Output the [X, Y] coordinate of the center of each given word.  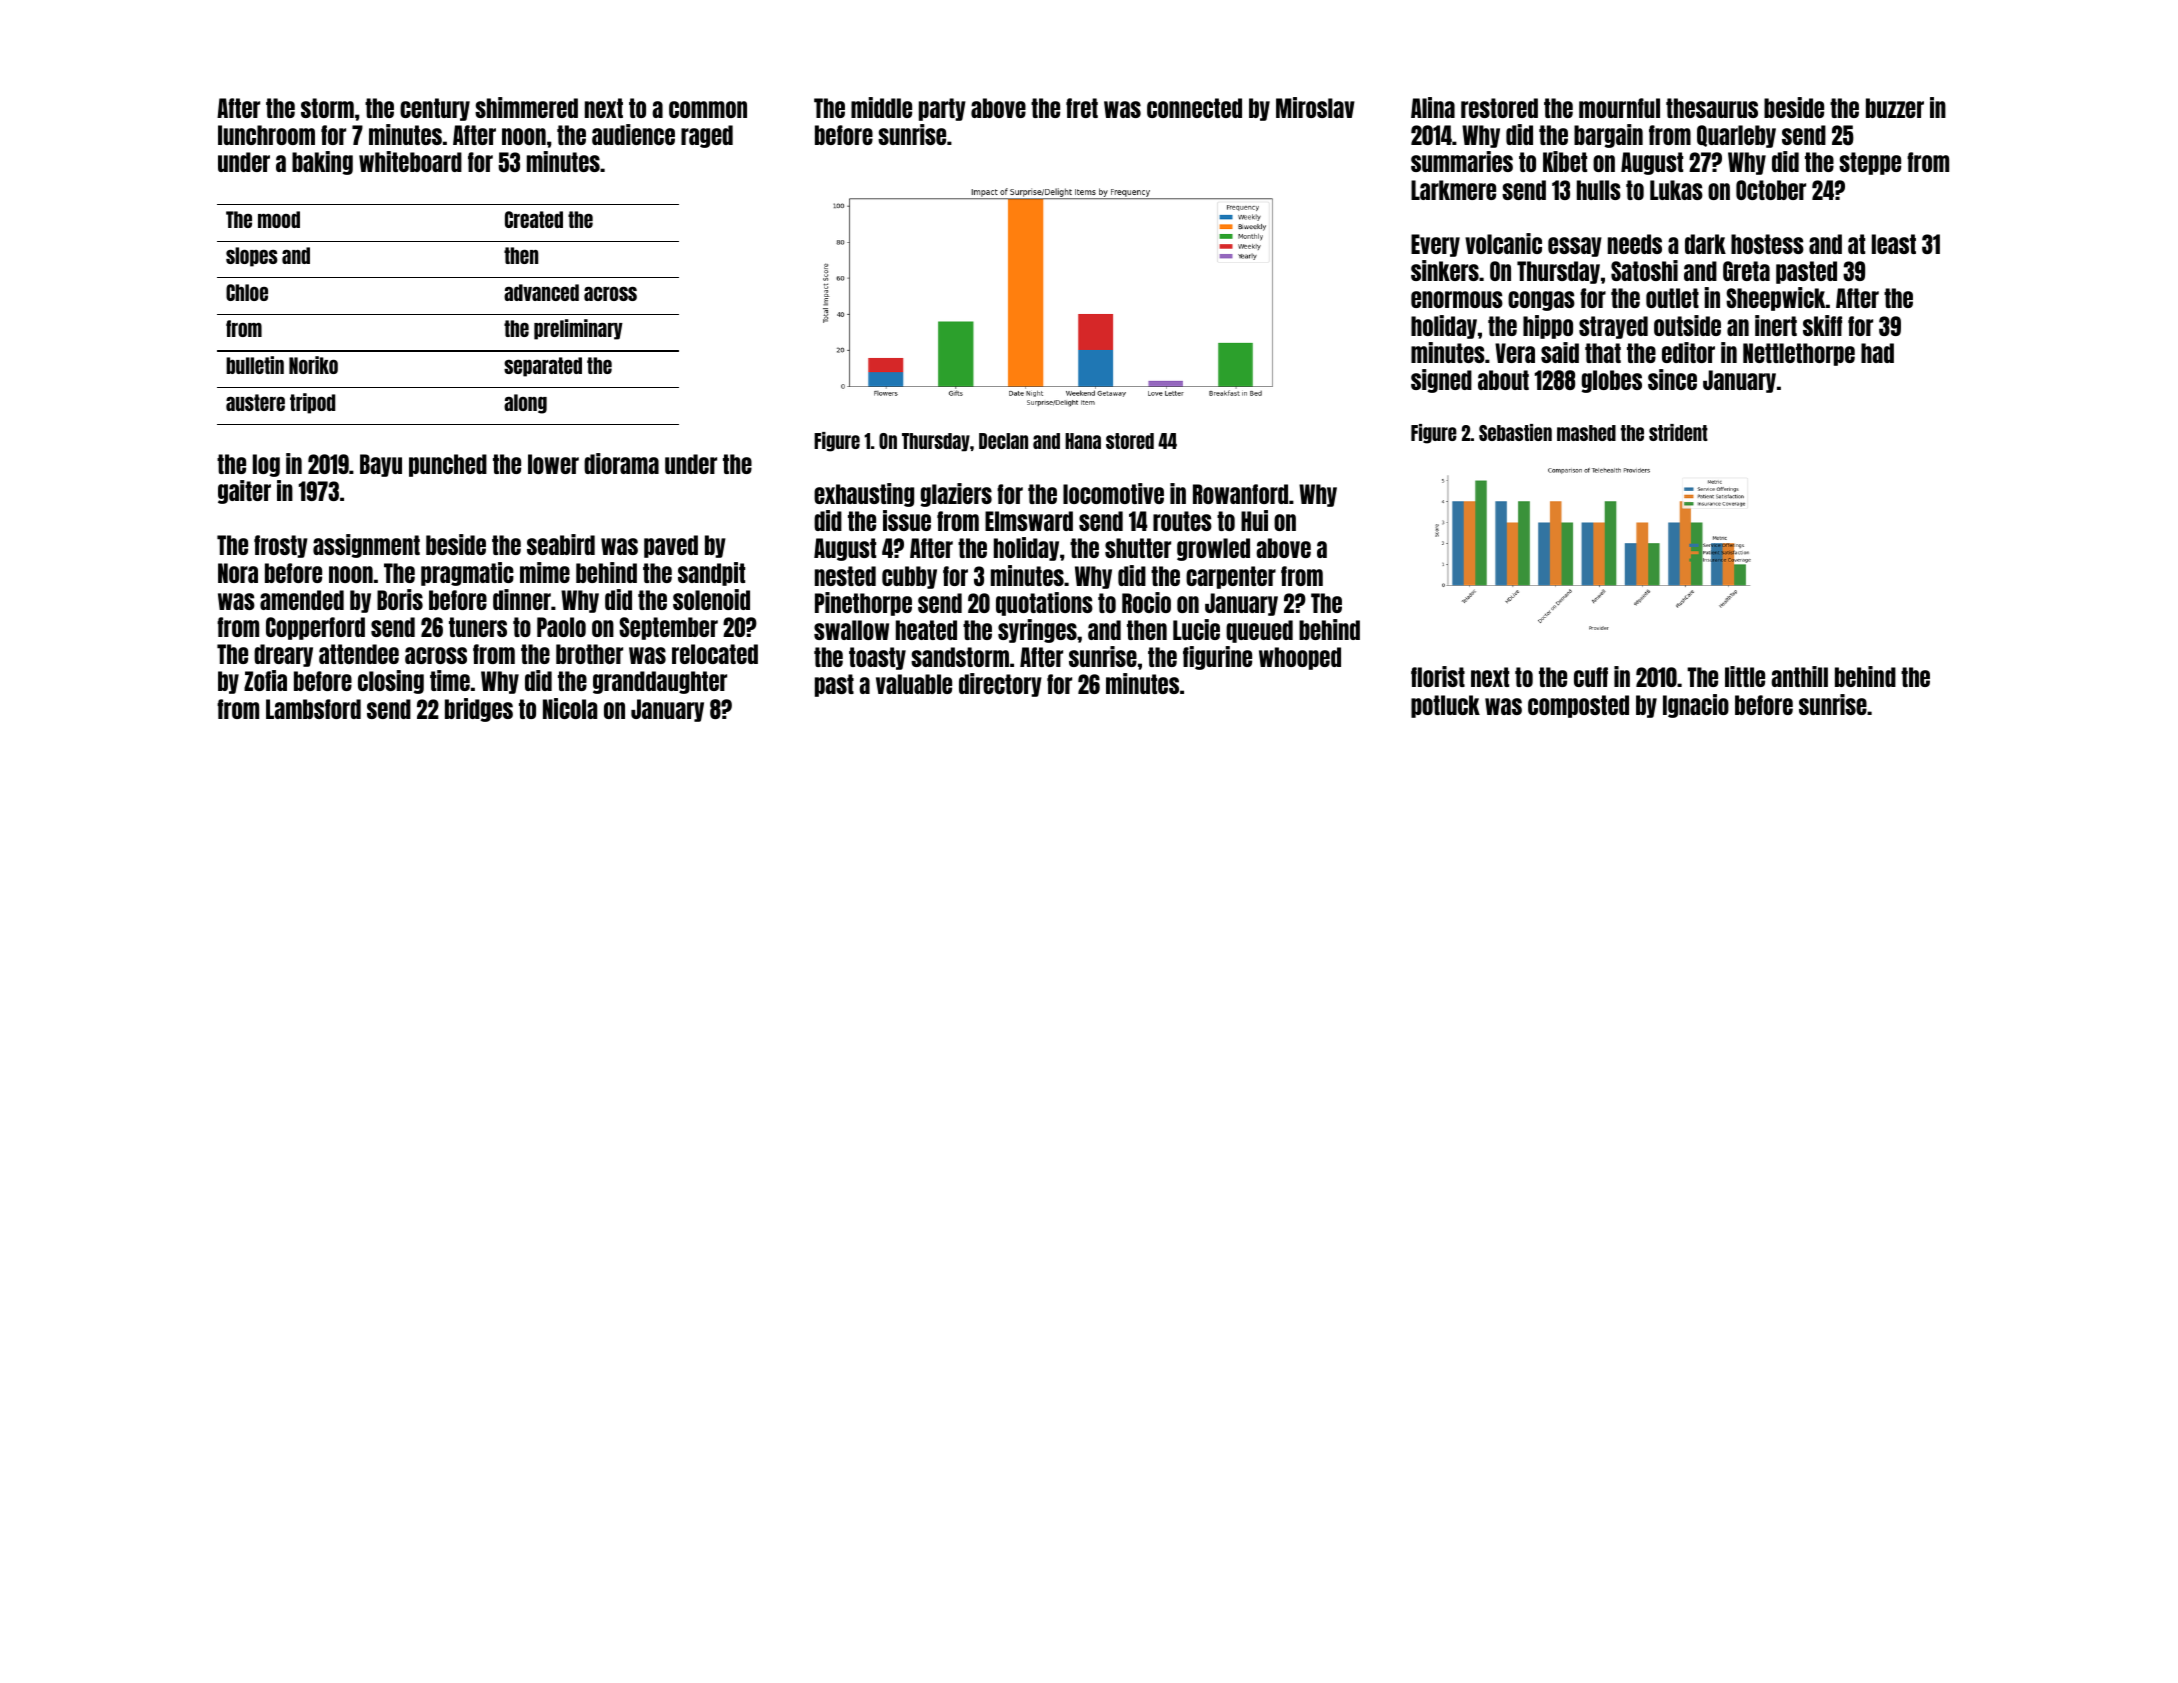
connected [1194, 108]
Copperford [315, 628]
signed [1441, 381]
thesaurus [1712, 108]
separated [543, 367]
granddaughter [660, 682]
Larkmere [1453, 190]
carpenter [1231, 577]
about [1503, 380]
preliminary [578, 329]
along [525, 404]
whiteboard [410, 161]
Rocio [1146, 602]
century [435, 109]
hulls [1599, 190]
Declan [1003, 441]
